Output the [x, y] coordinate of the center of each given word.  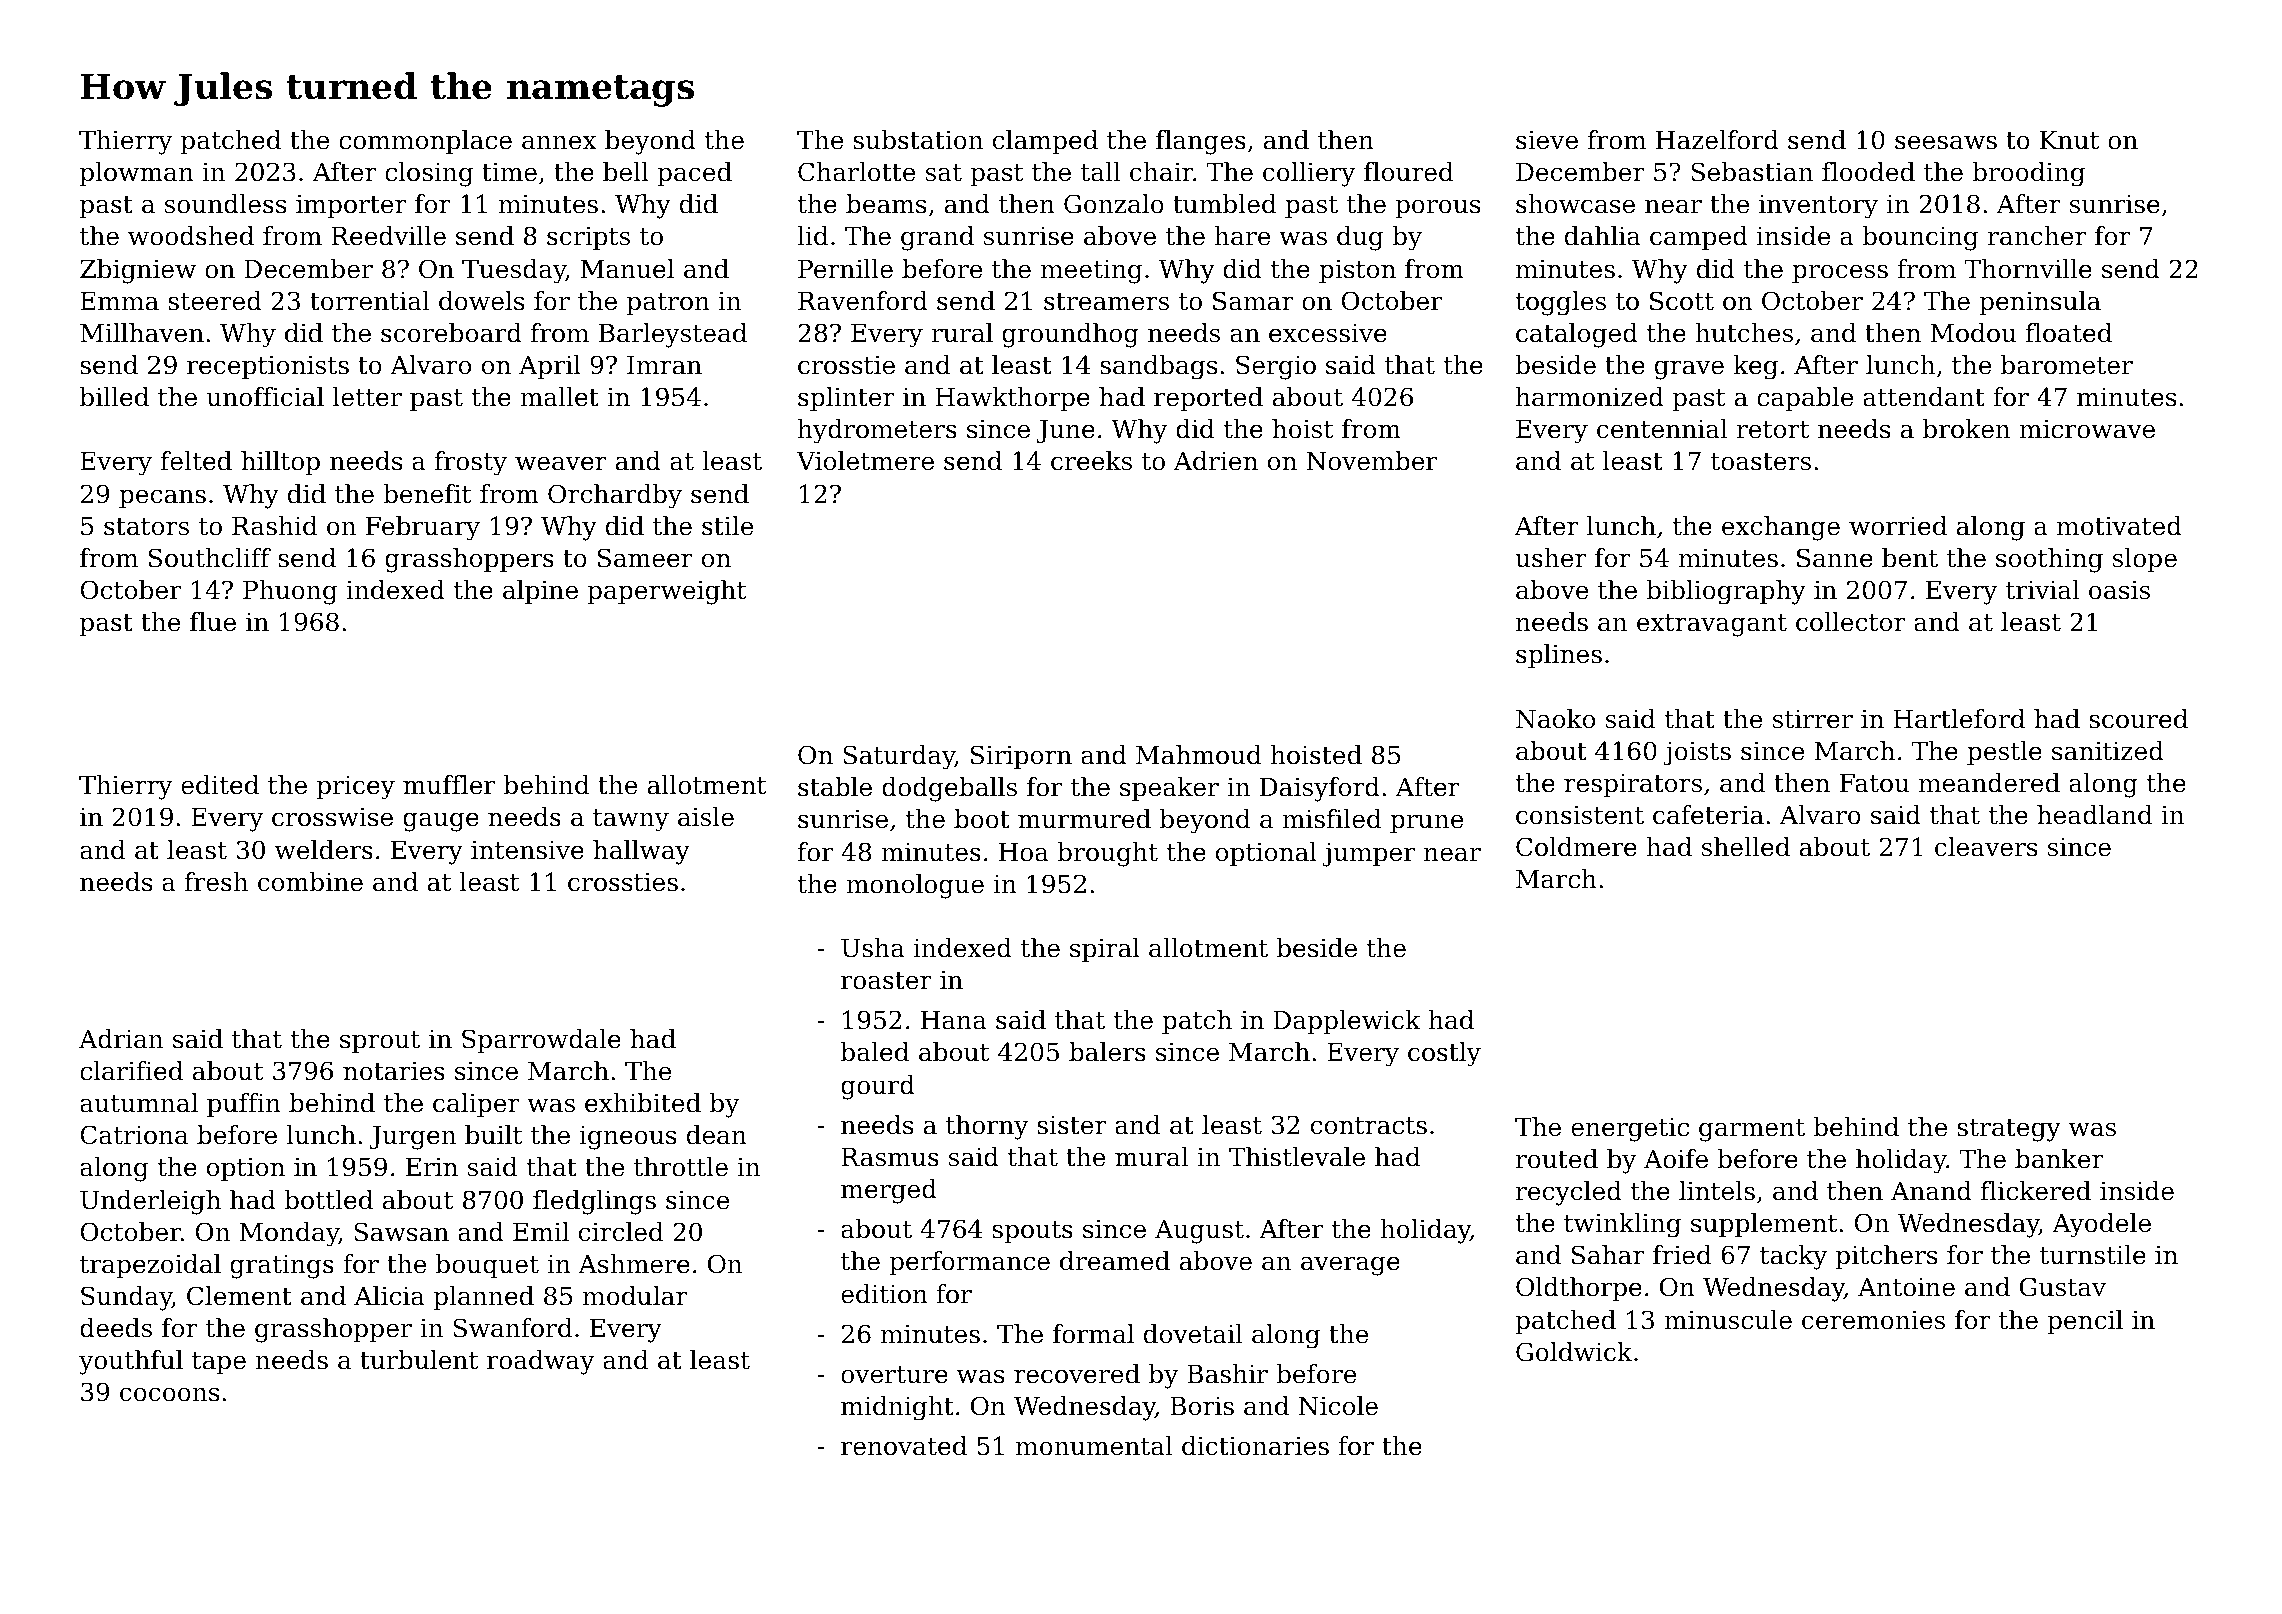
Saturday [899, 757]
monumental [1094, 1446]
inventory [1818, 207]
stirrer [1813, 719]
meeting [1091, 272]
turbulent [419, 1360]
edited [220, 785]
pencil [2085, 1322]
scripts [588, 238]
